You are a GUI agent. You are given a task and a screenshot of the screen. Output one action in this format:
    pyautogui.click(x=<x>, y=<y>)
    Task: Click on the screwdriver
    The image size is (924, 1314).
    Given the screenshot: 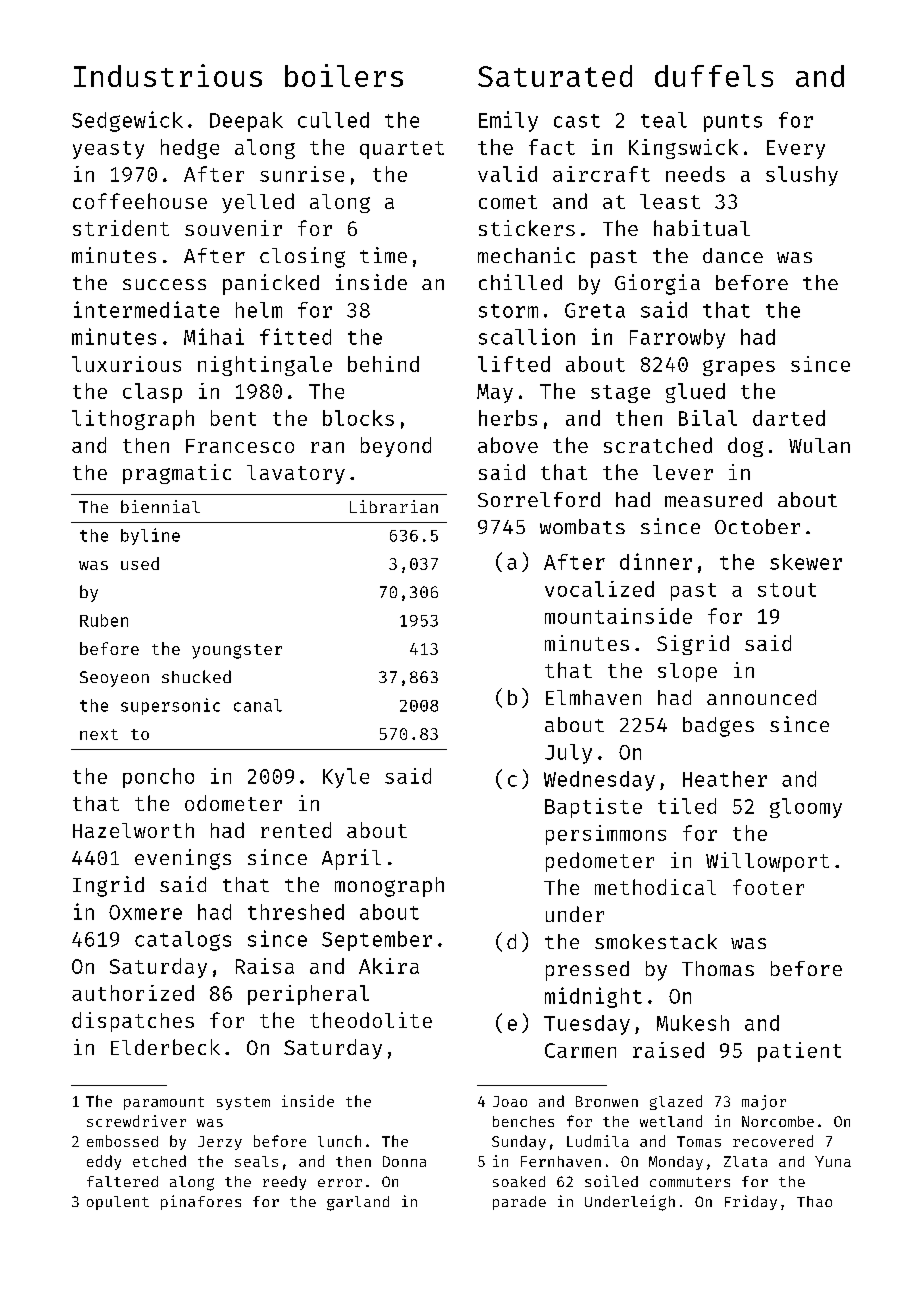 What is the action you would take?
    pyautogui.click(x=136, y=1121)
